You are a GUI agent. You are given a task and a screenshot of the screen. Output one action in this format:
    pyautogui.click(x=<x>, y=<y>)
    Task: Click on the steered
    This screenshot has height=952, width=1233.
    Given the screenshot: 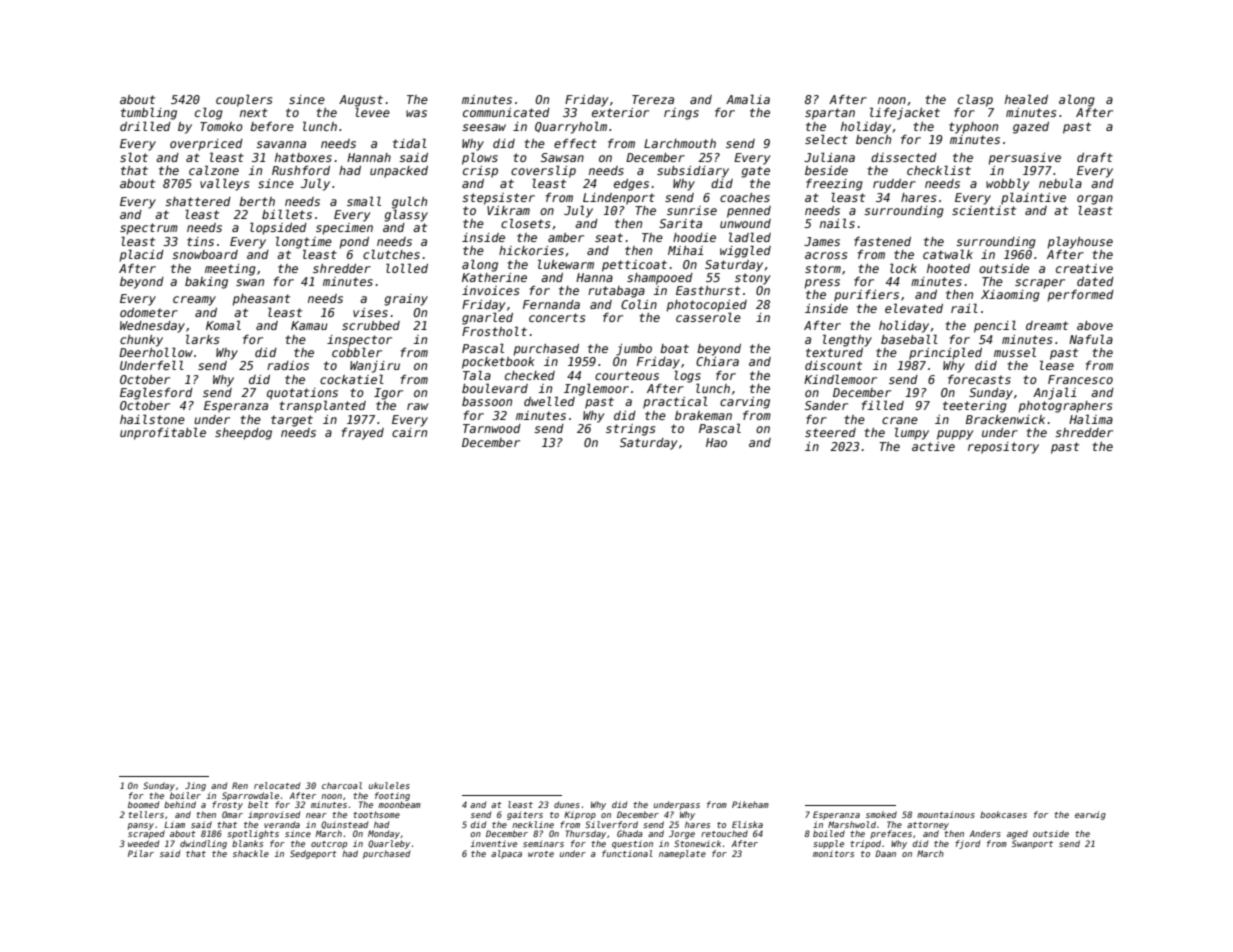 What is the action you would take?
    pyautogui.click(x=830, y=432)
